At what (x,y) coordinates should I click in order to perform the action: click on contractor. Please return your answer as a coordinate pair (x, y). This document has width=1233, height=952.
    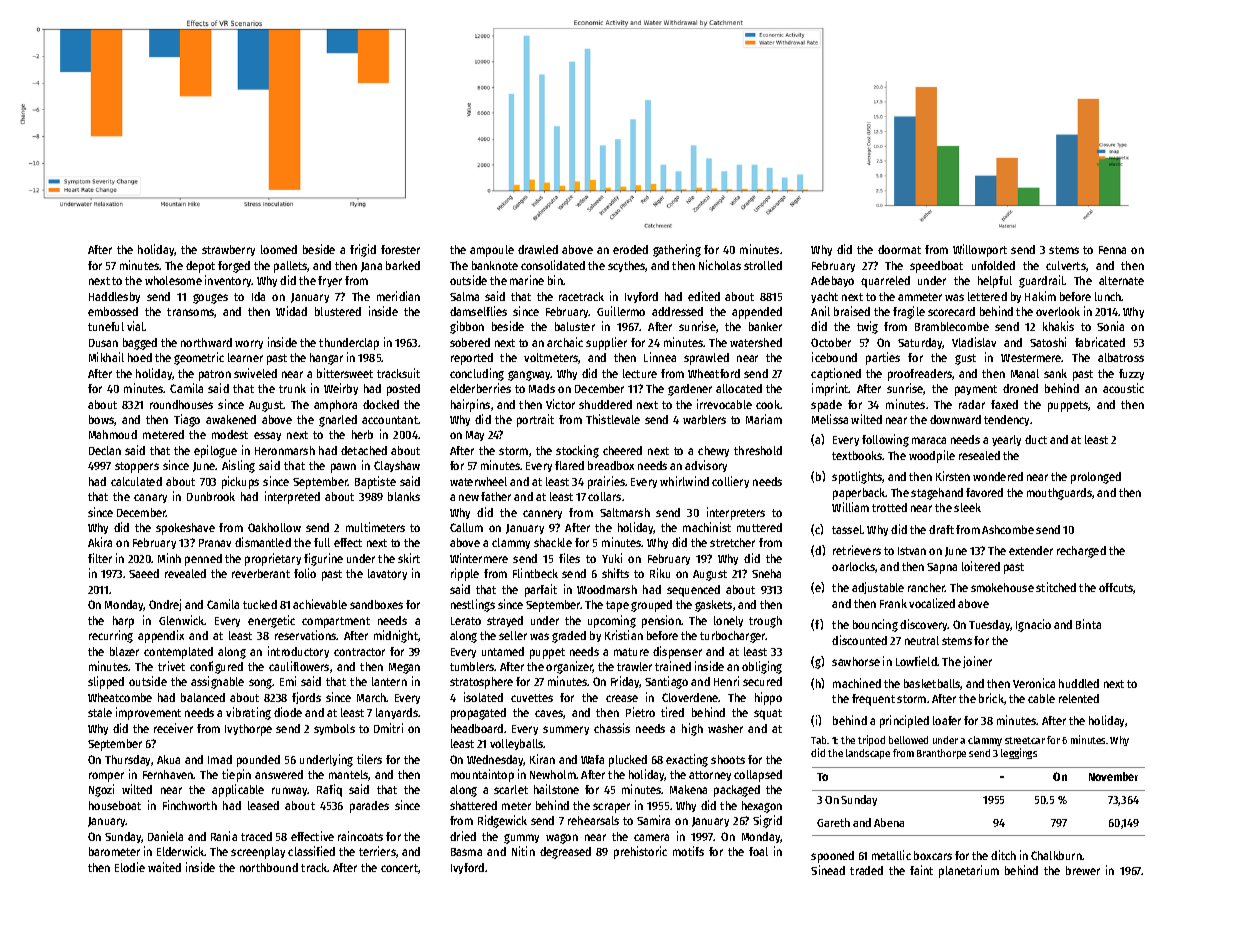
    Looking at the image, I should click on (359, 652).
